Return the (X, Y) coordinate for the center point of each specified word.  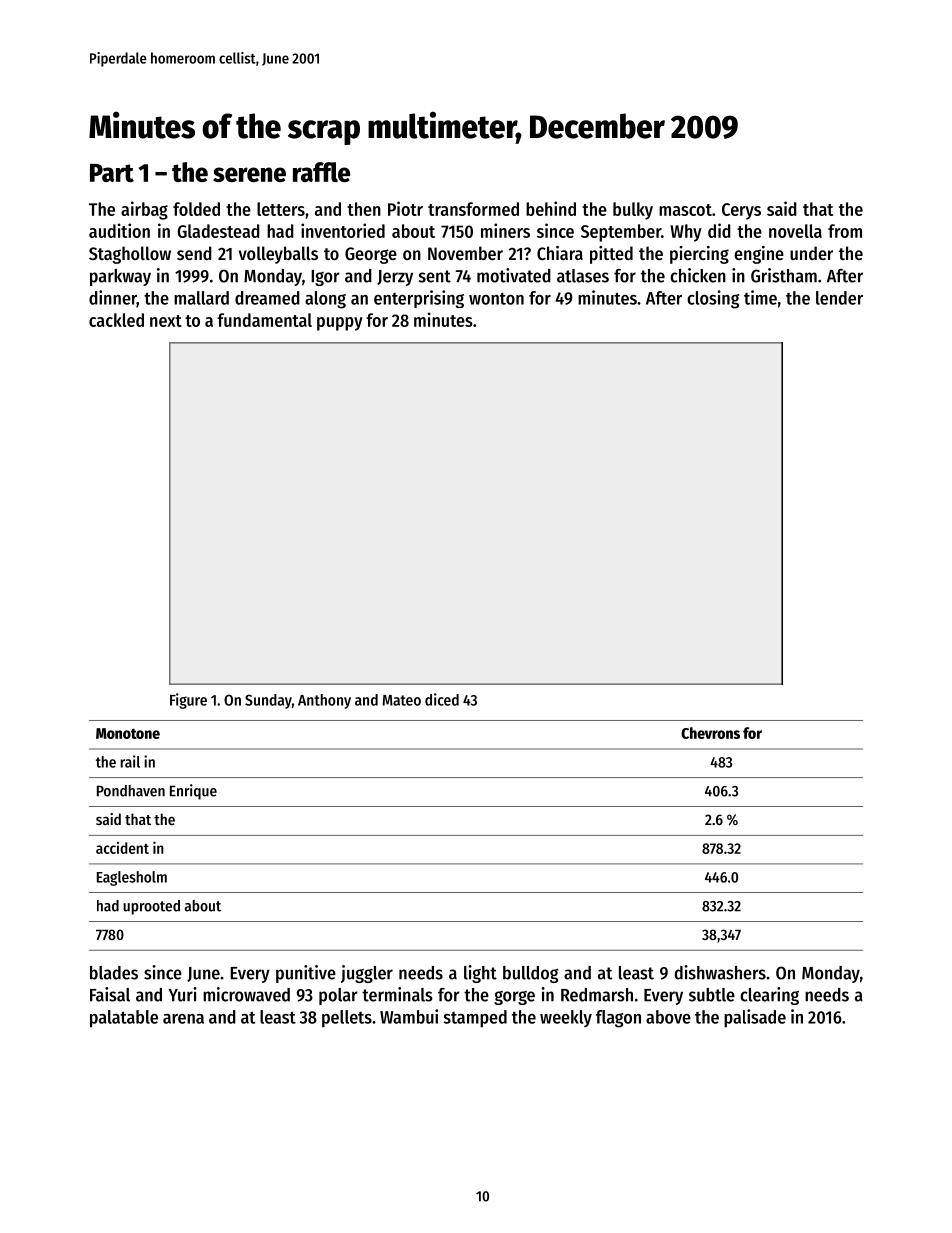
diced (442, 699)
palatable (124, 1019)
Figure (188, 701)
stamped (475, 1019)
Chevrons (710, 733)
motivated (514, 275)
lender (839, 298)
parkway (120, 277)
